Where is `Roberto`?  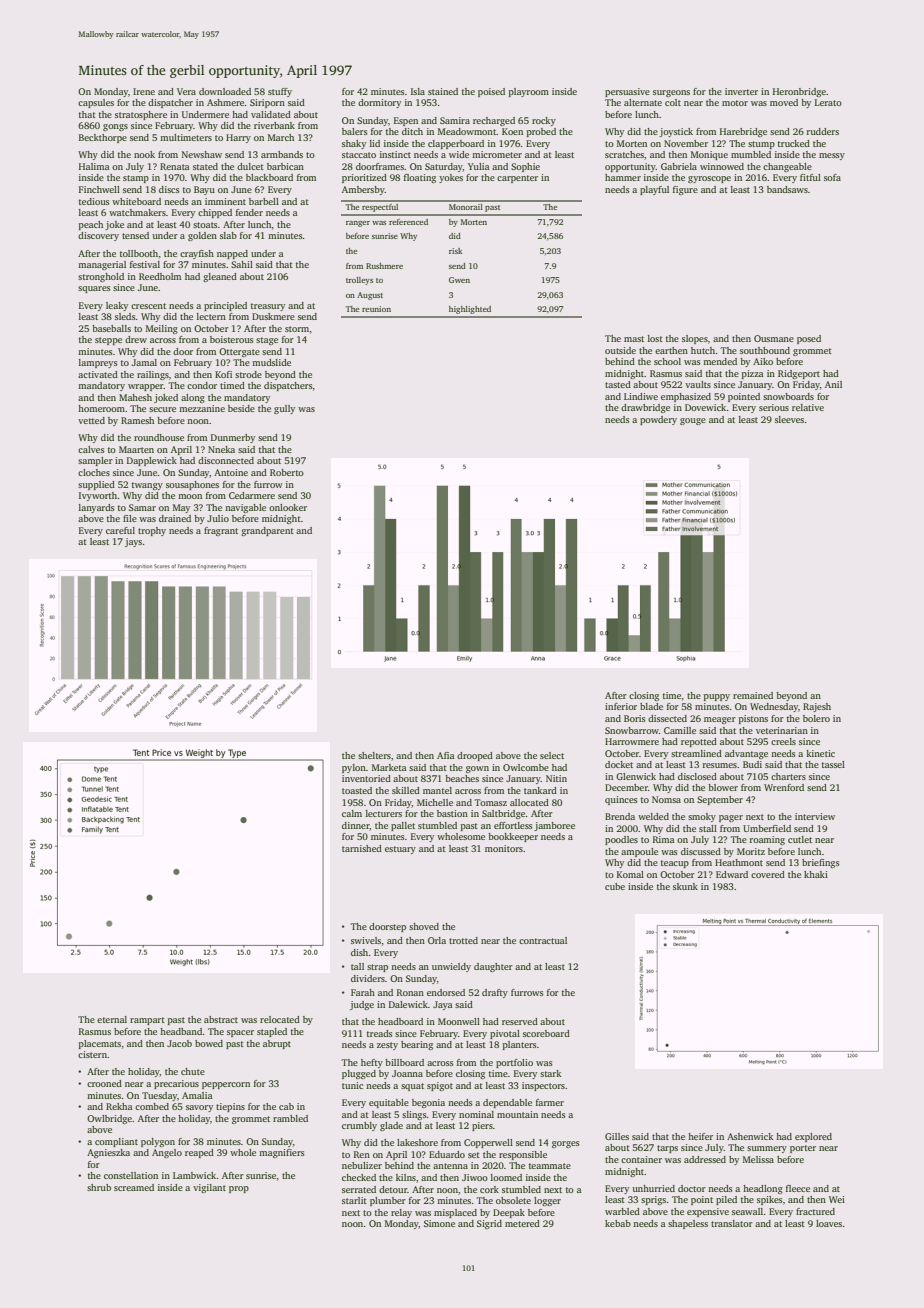 Roberto is located at coordinates (287, 472).
